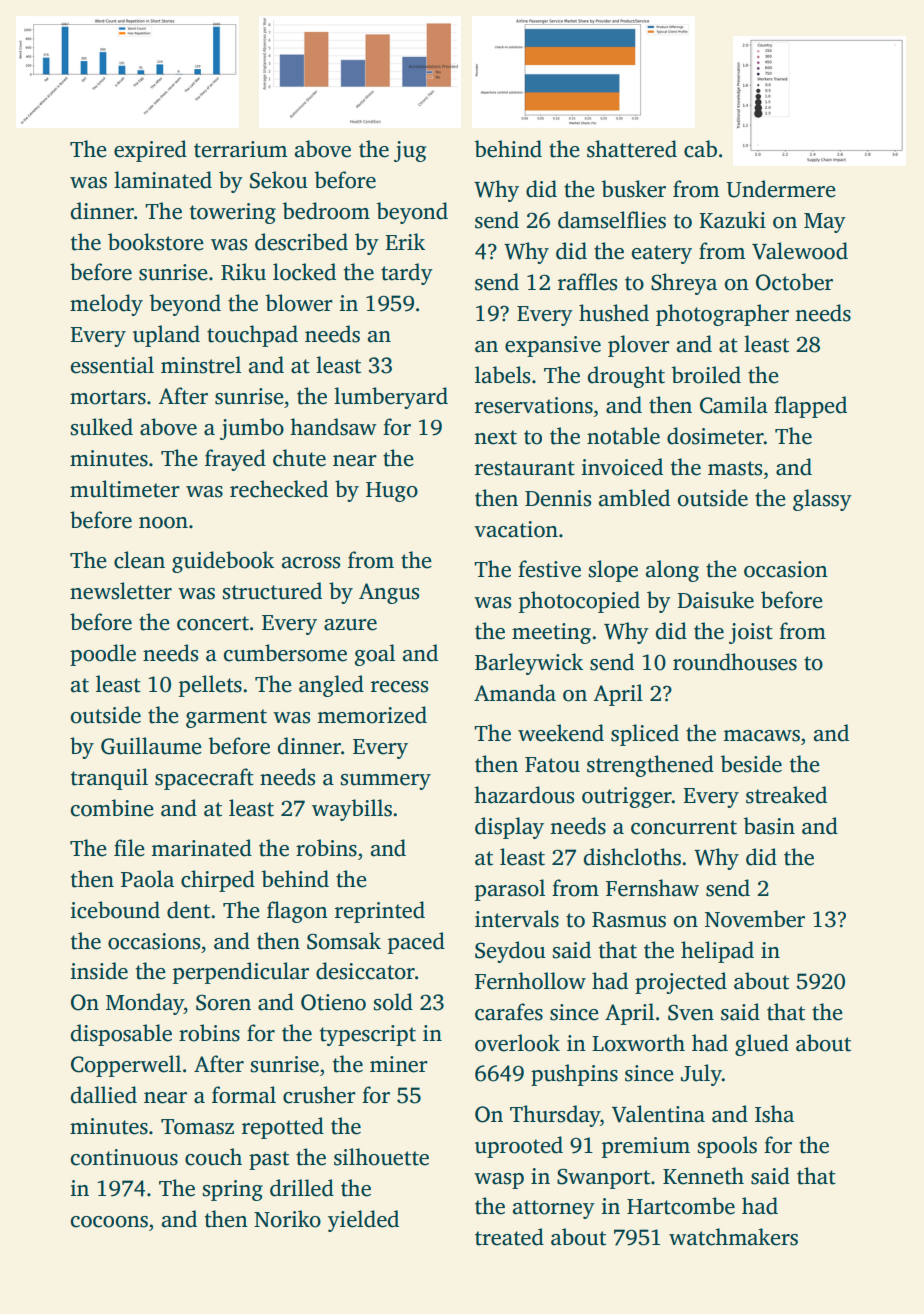 This page has width=924, height=1314. What do you see at coordinates (652, 888) in the page?
I see `Fernshaw` at bounding box center [652, 888].
